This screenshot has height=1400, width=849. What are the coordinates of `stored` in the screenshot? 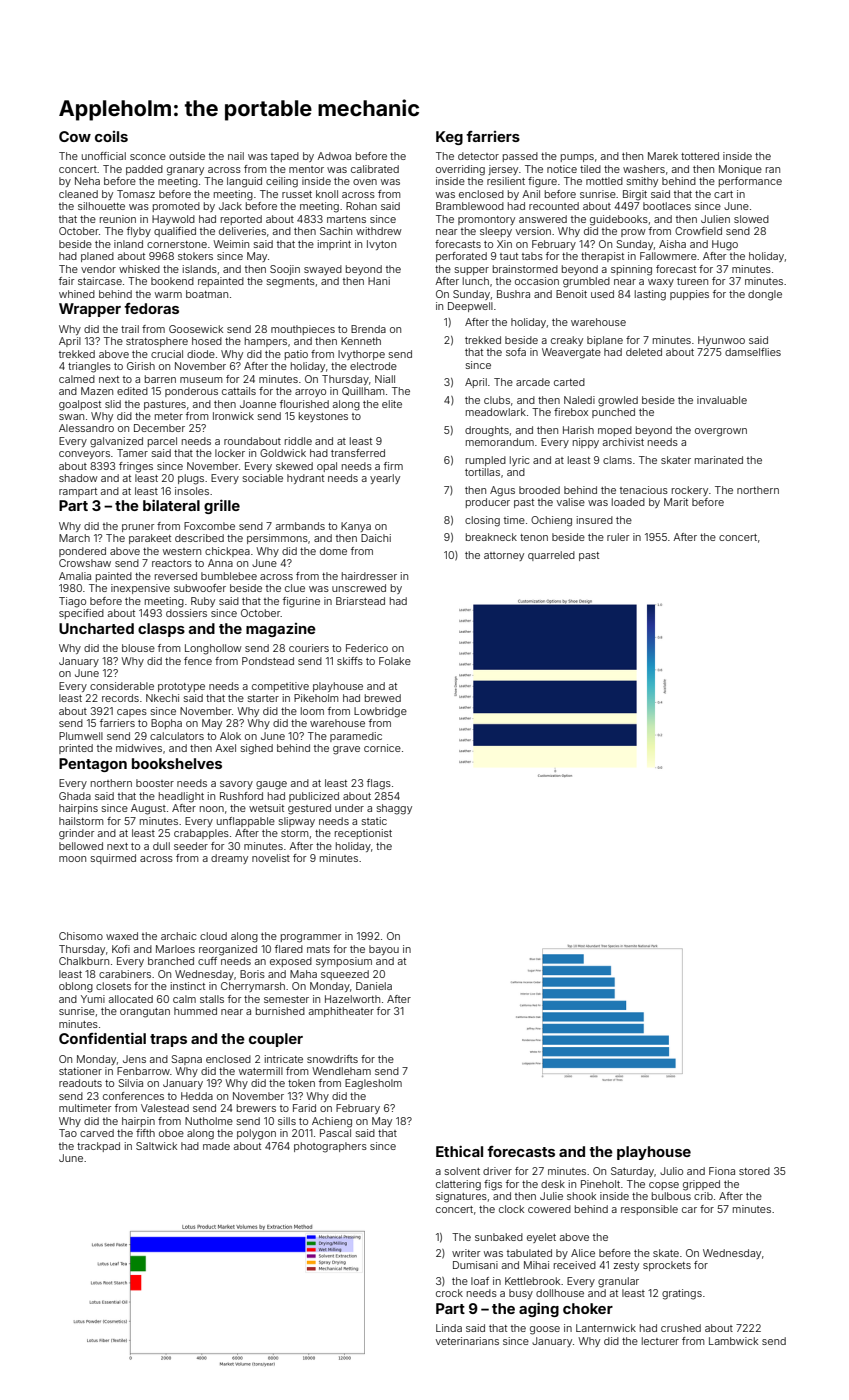 It's located at (754, 1171).
